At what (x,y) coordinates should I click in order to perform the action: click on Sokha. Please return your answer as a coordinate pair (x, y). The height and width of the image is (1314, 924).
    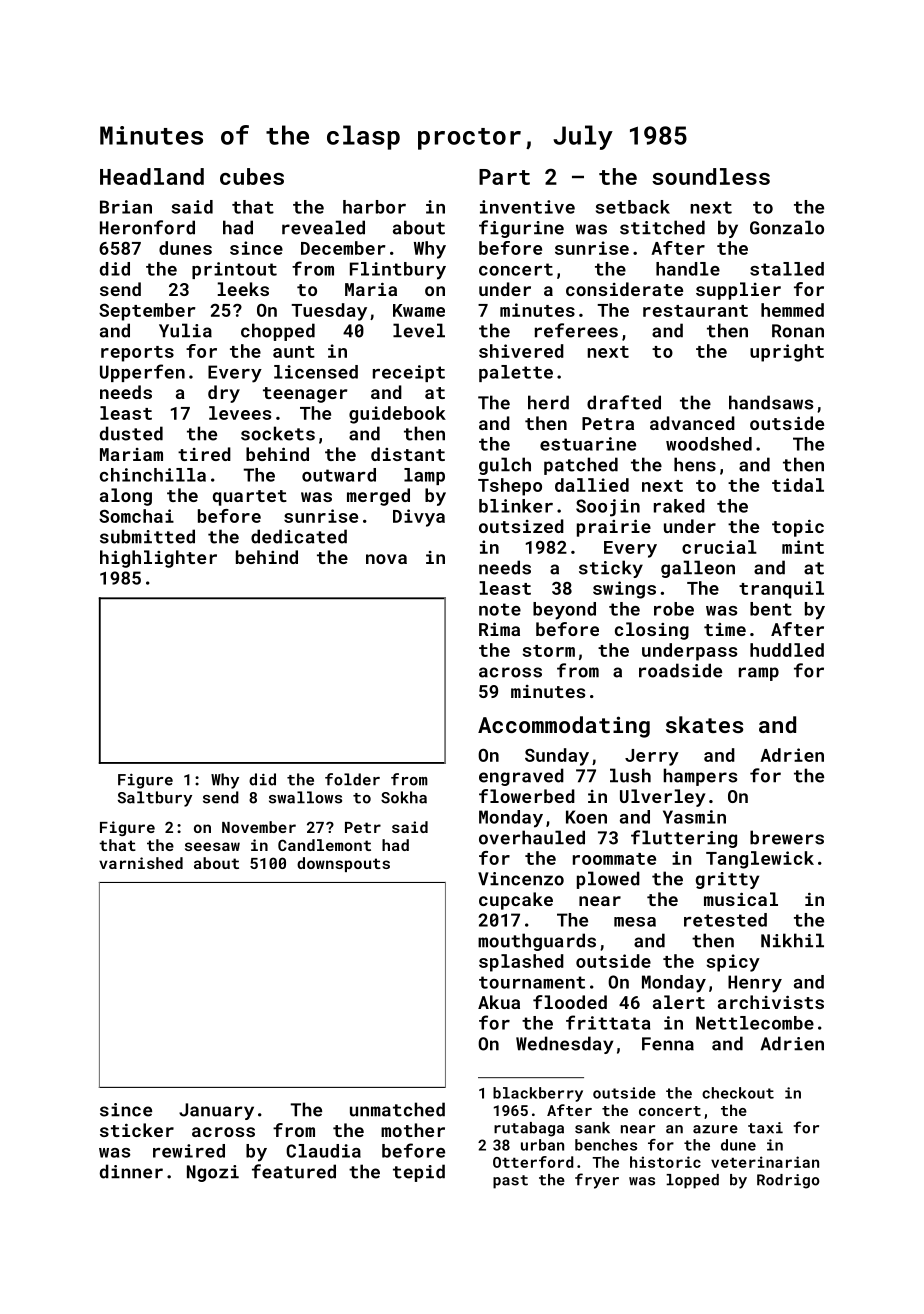
    Looking at the image, I should click on (404, 797).
